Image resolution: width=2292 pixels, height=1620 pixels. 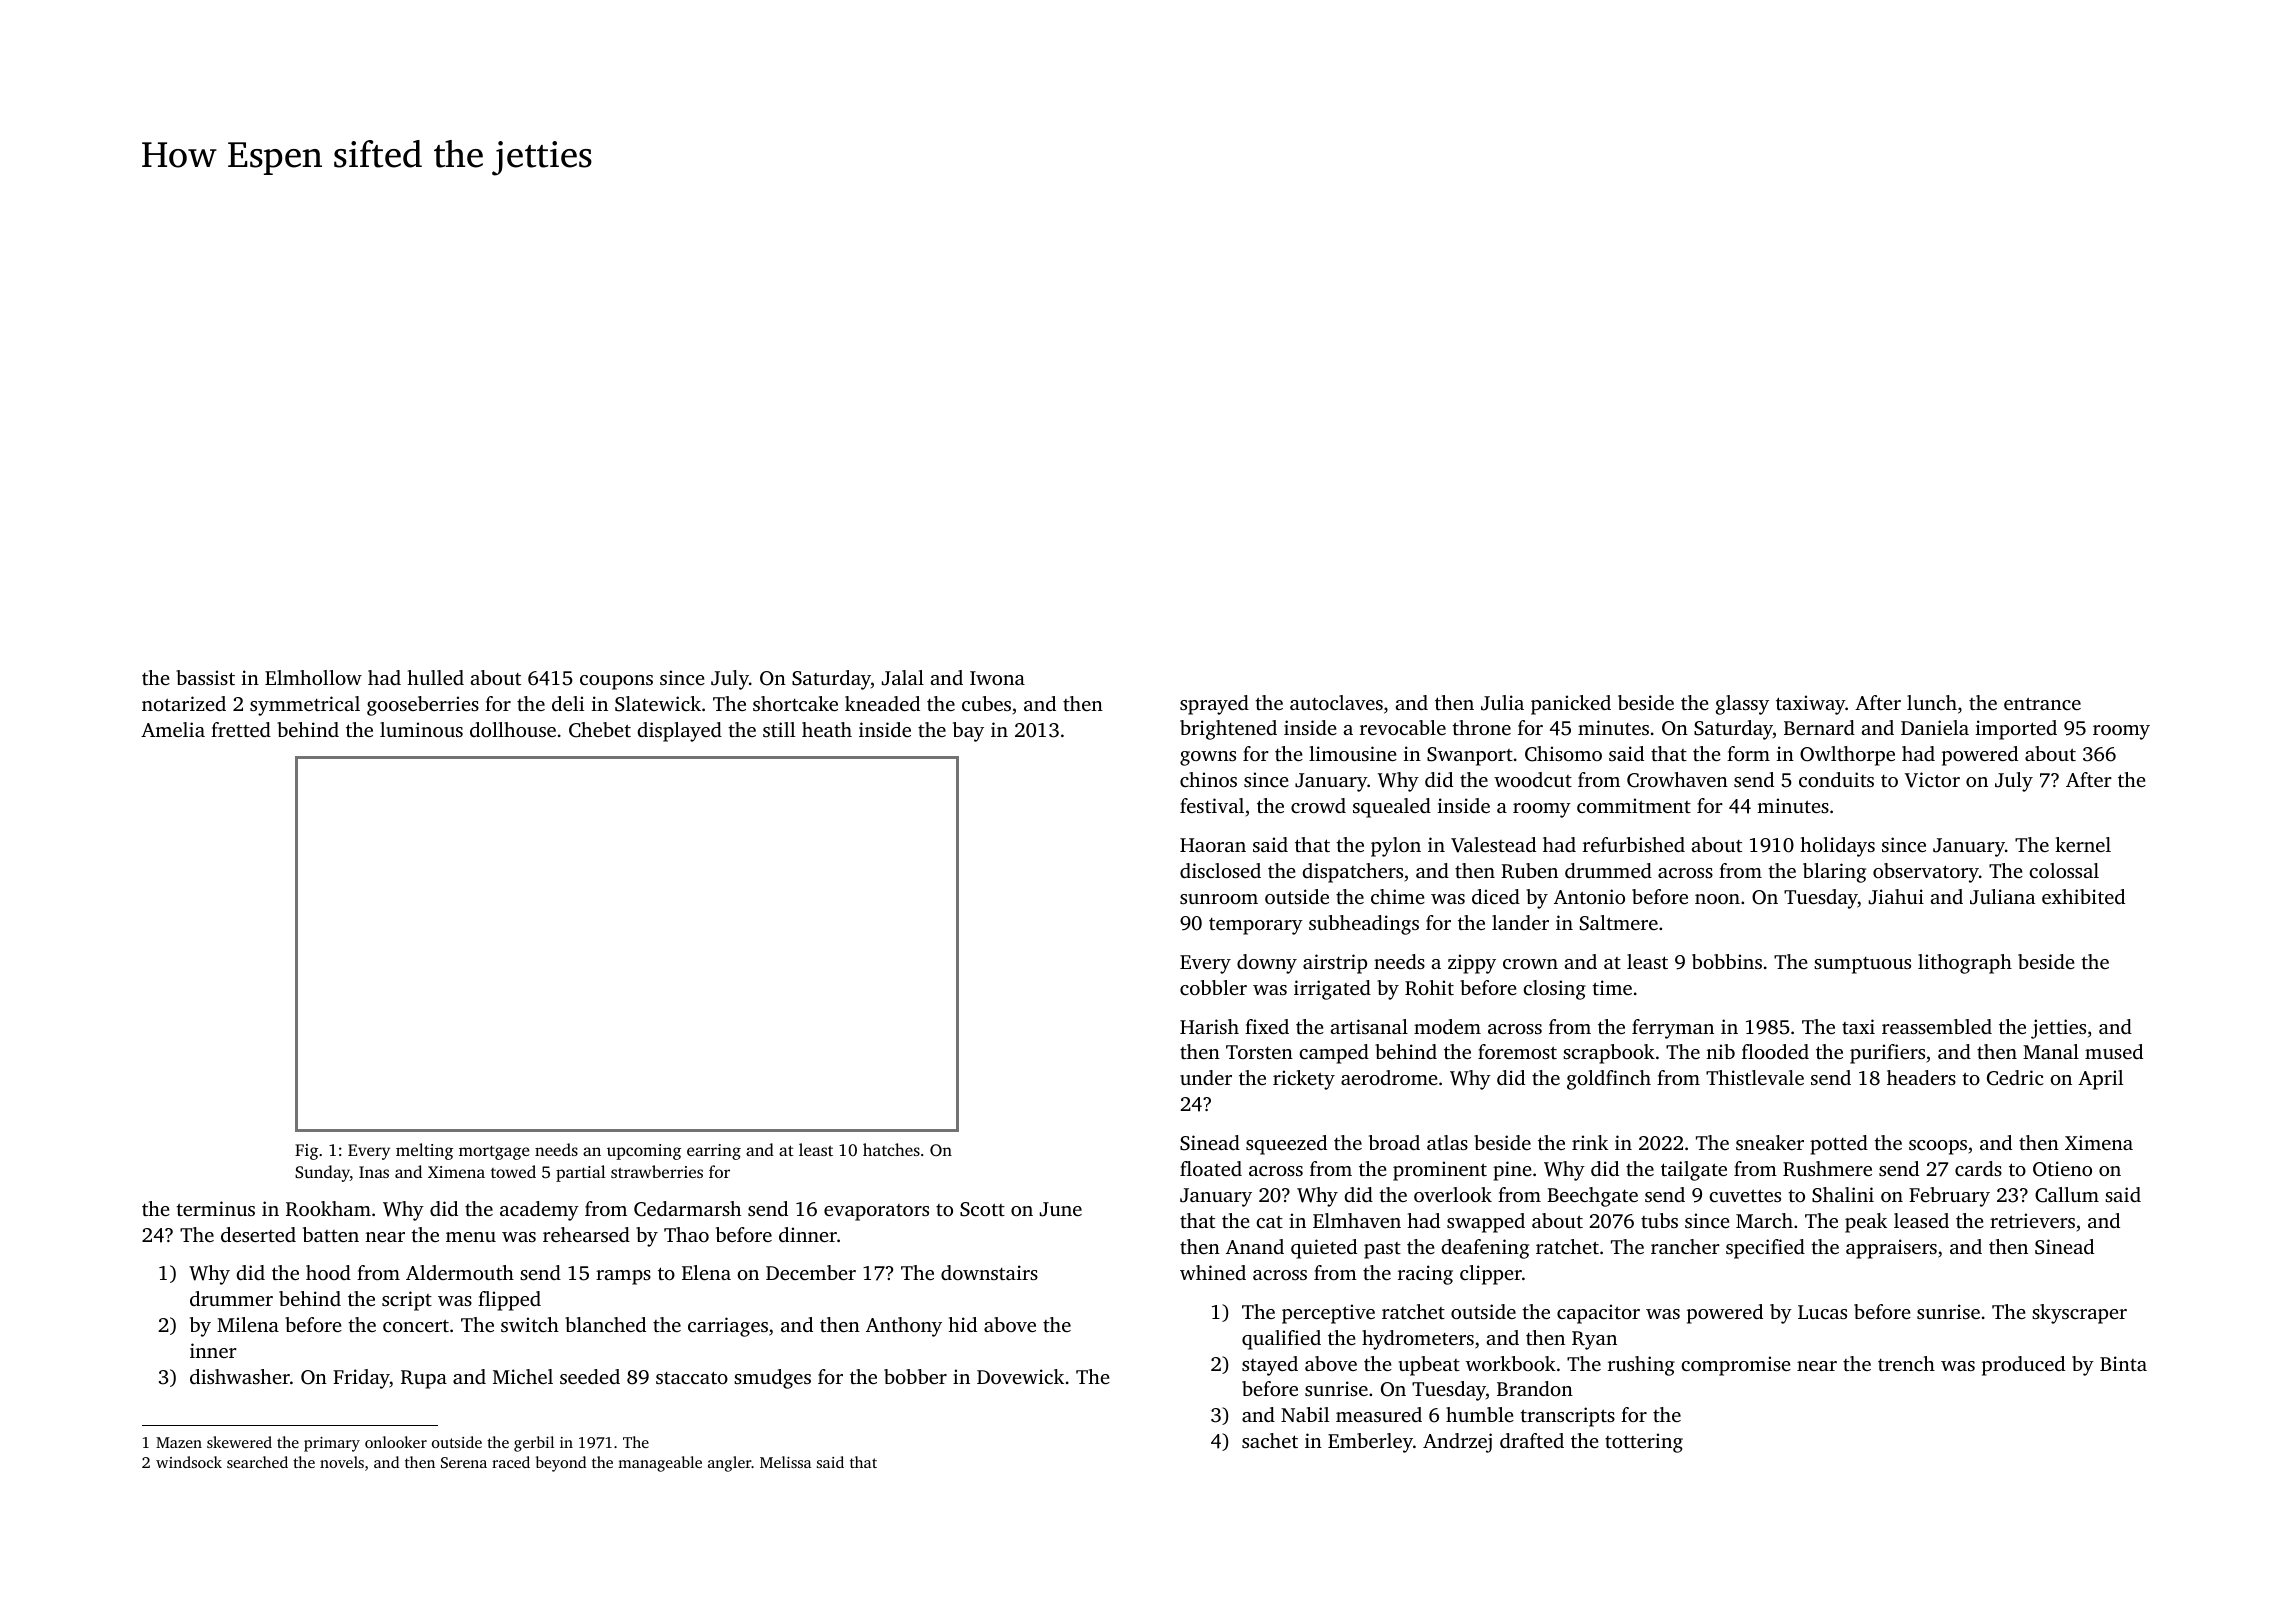 What do you see at coordinates (2100, 1080) in the screenshot?
I see `April` at bounding box center [2100, 1080].
